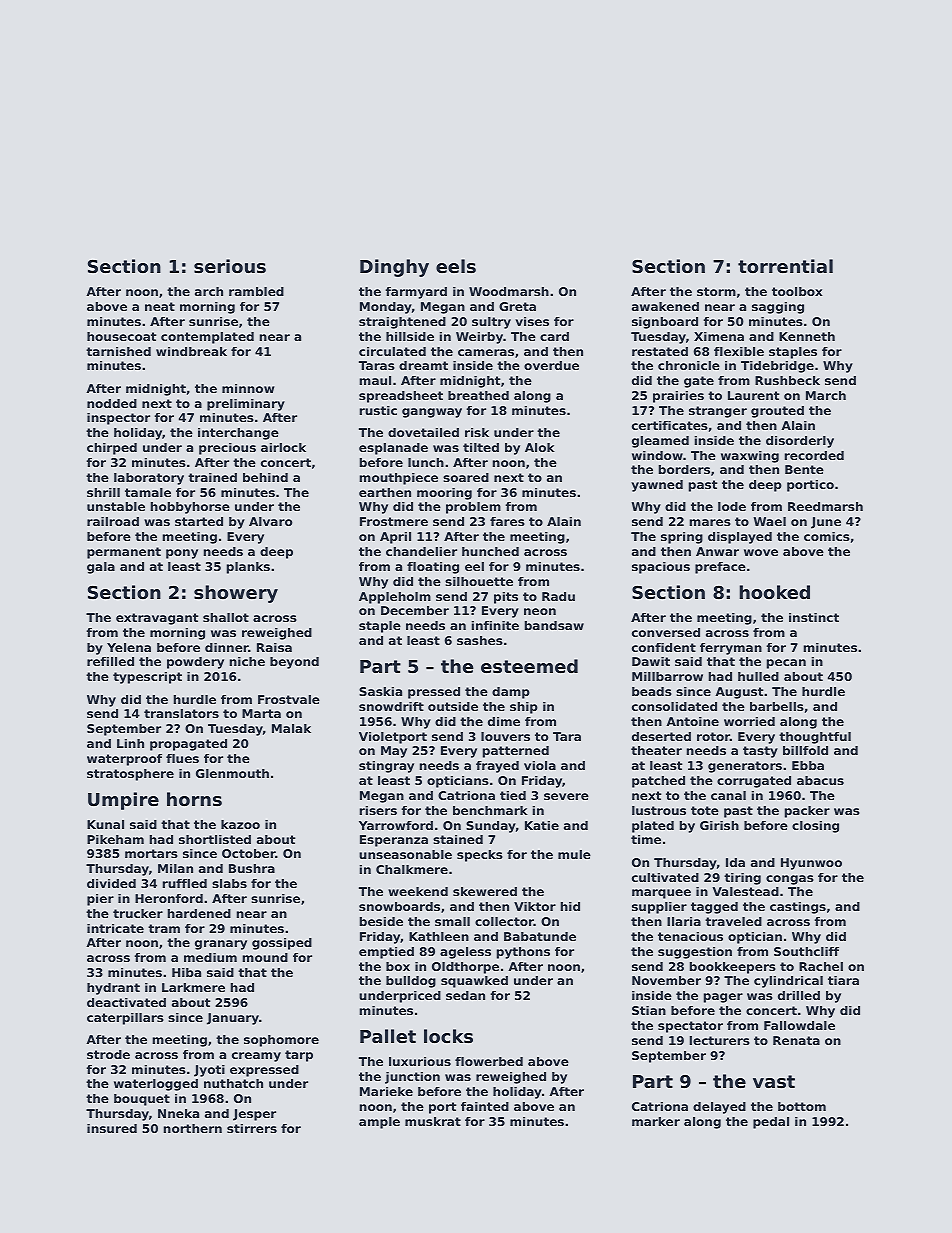 The height and width of the screenshot is (1233, 952). I want to click on Kunal, so click(105, 824).
